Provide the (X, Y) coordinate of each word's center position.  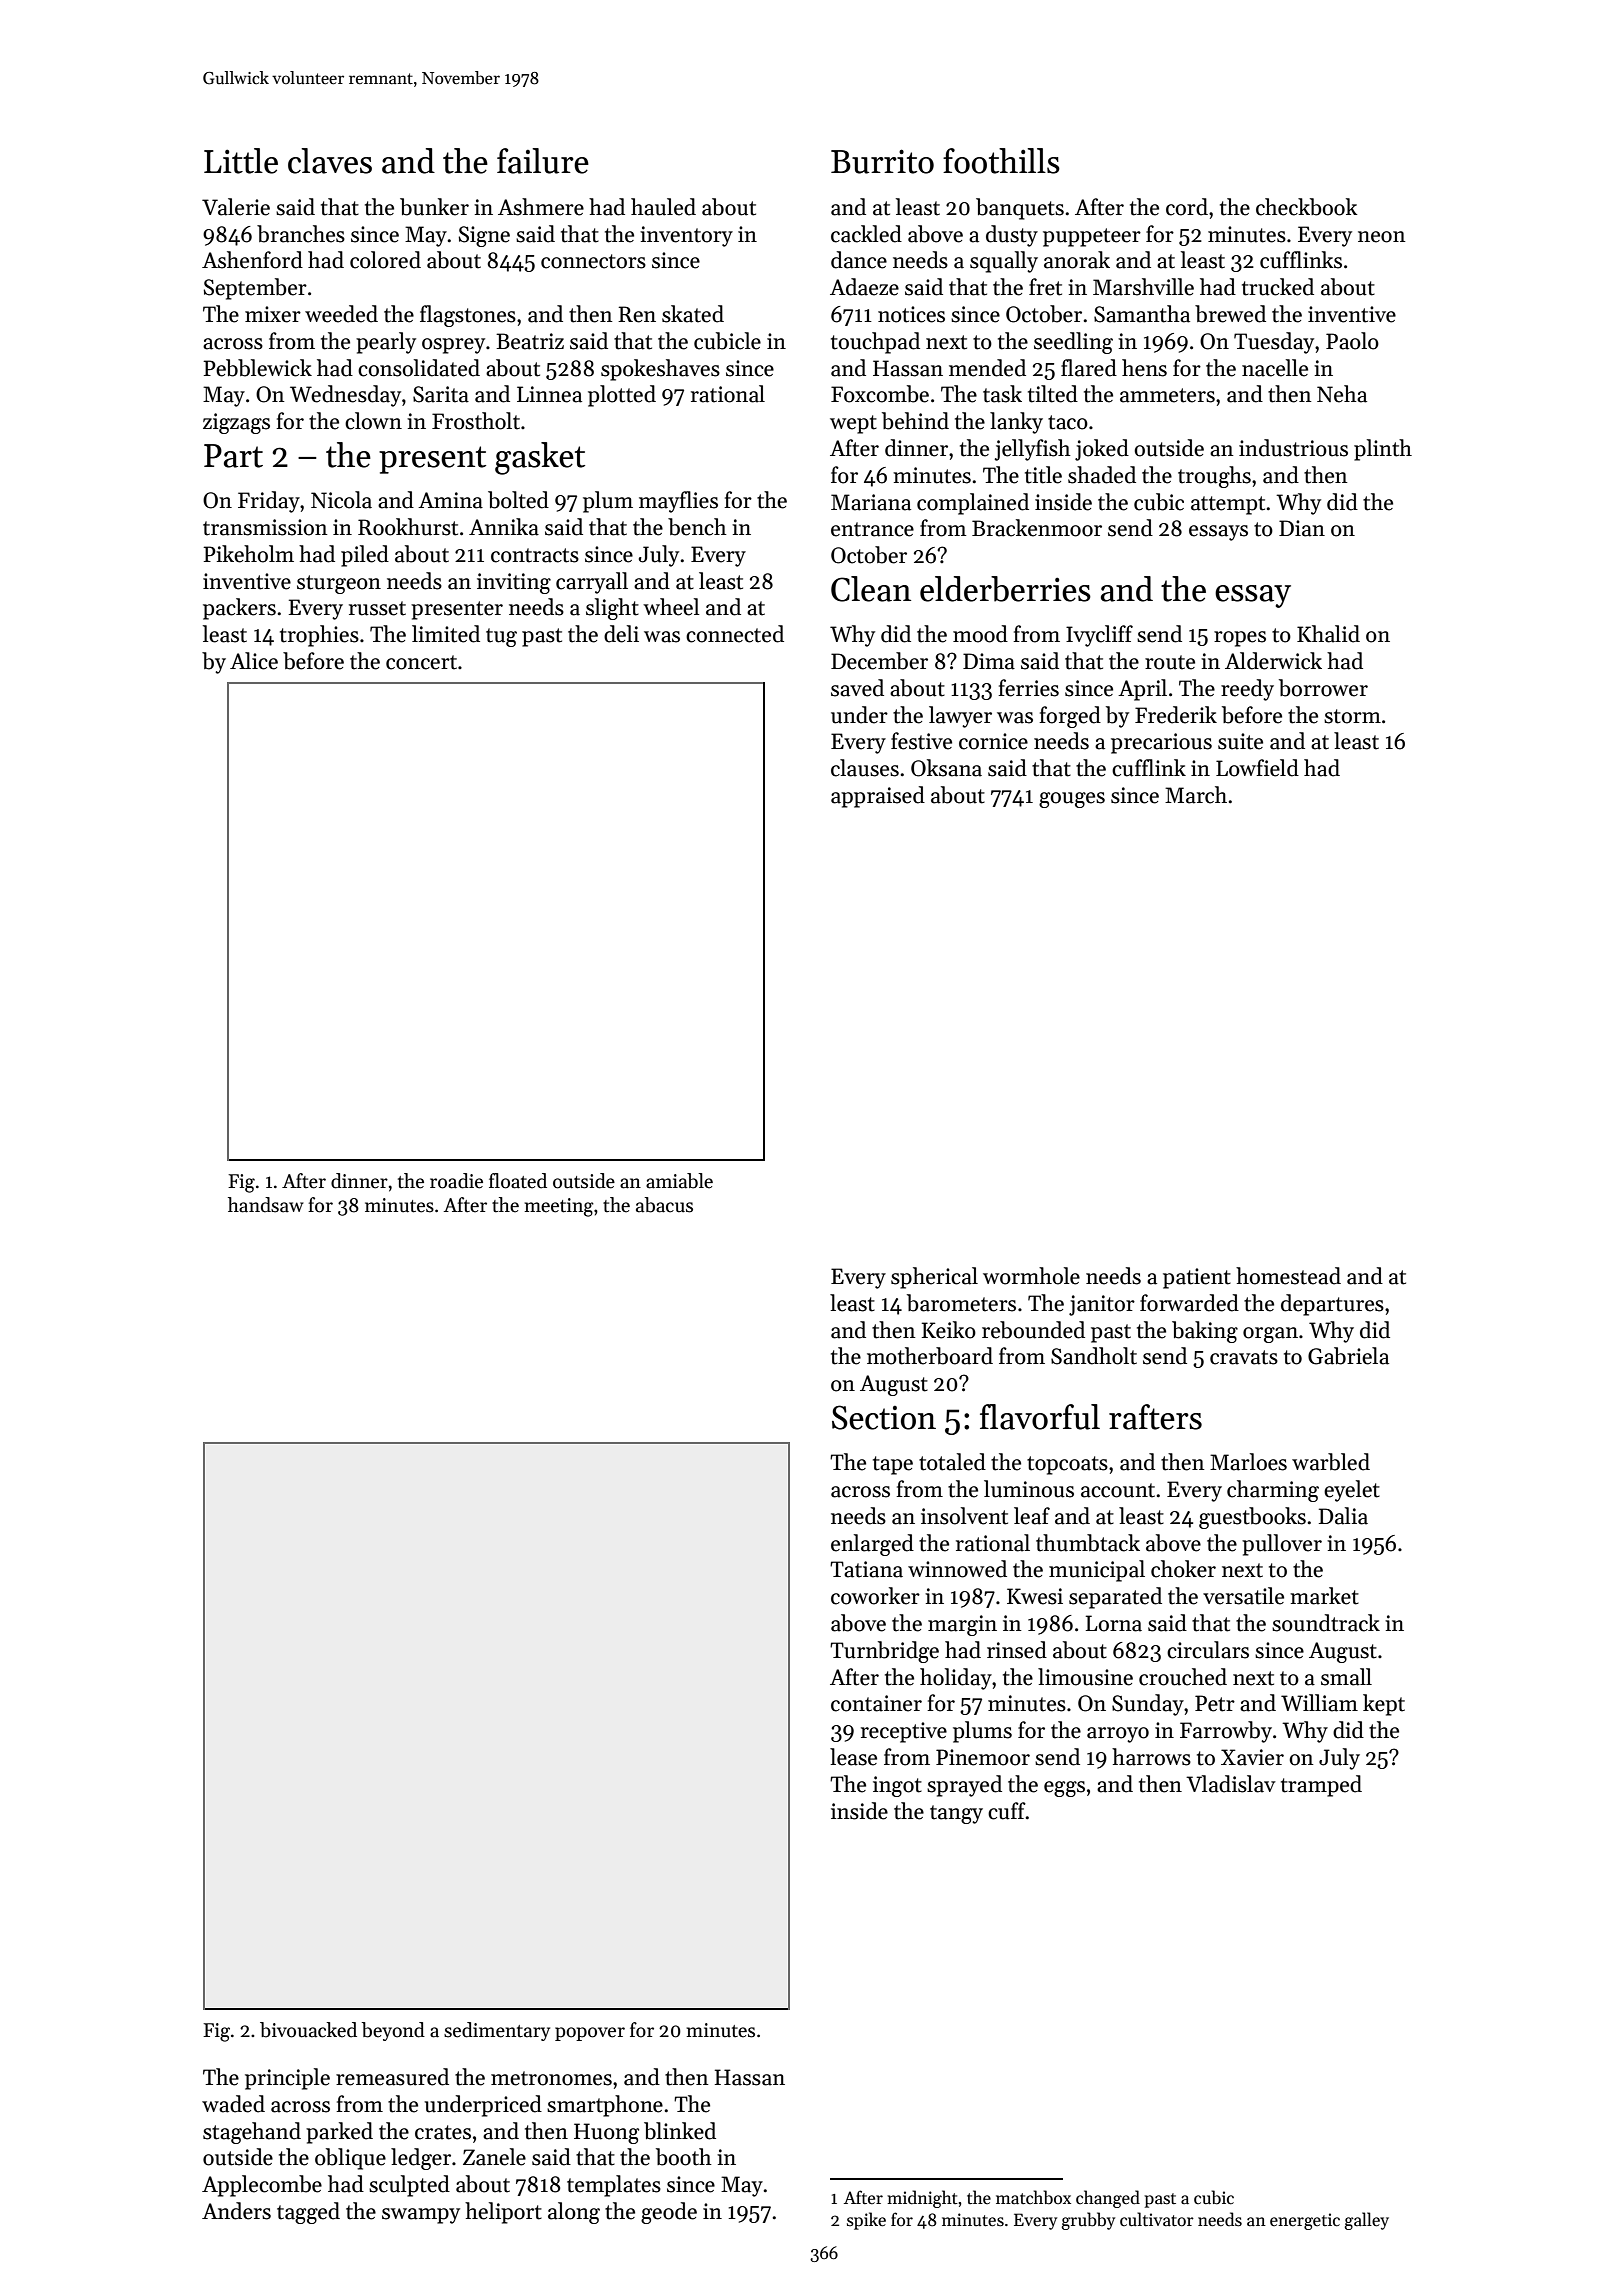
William (1319, 1703)
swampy (421, 2216)
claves (330, 161)
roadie (456, 1181)
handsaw (266, 1205)
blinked (680, 2131)
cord (1187, 207)
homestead (1288, 1276)
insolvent (964, 1516)
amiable (679, 1181)
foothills (1001, 161)
